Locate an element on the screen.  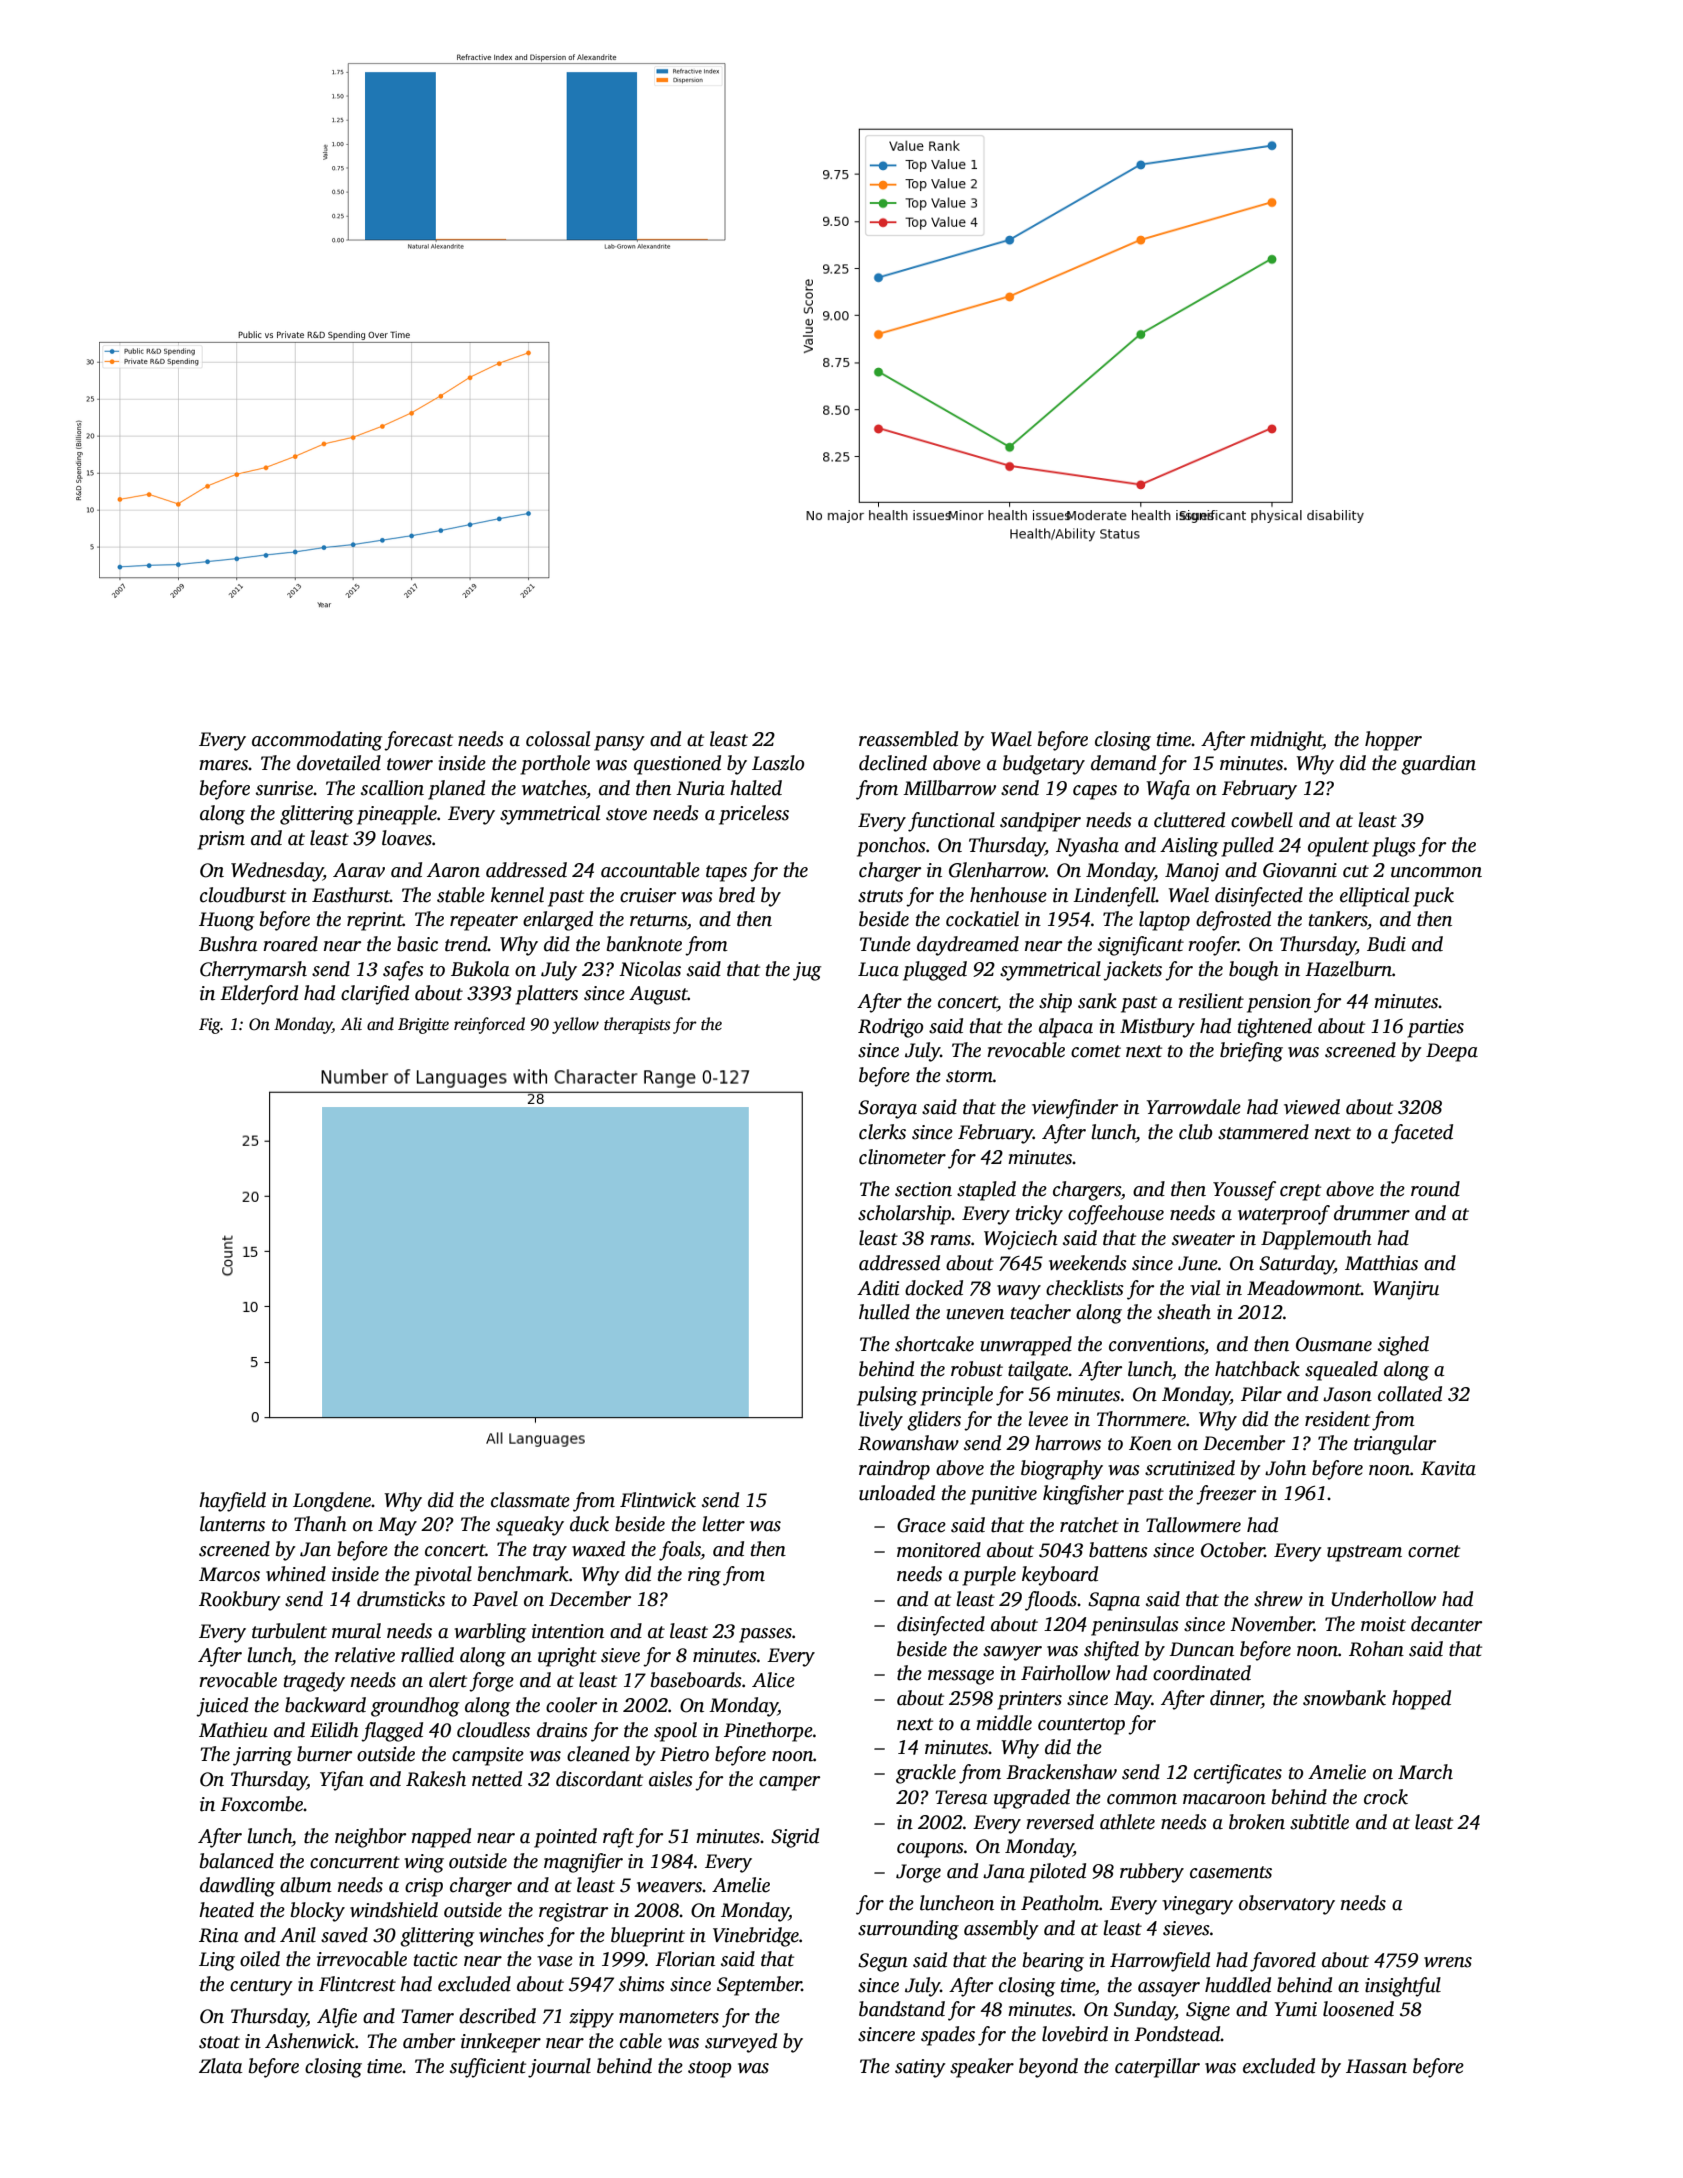
drummer is located at coordinates (1372, 1213).
